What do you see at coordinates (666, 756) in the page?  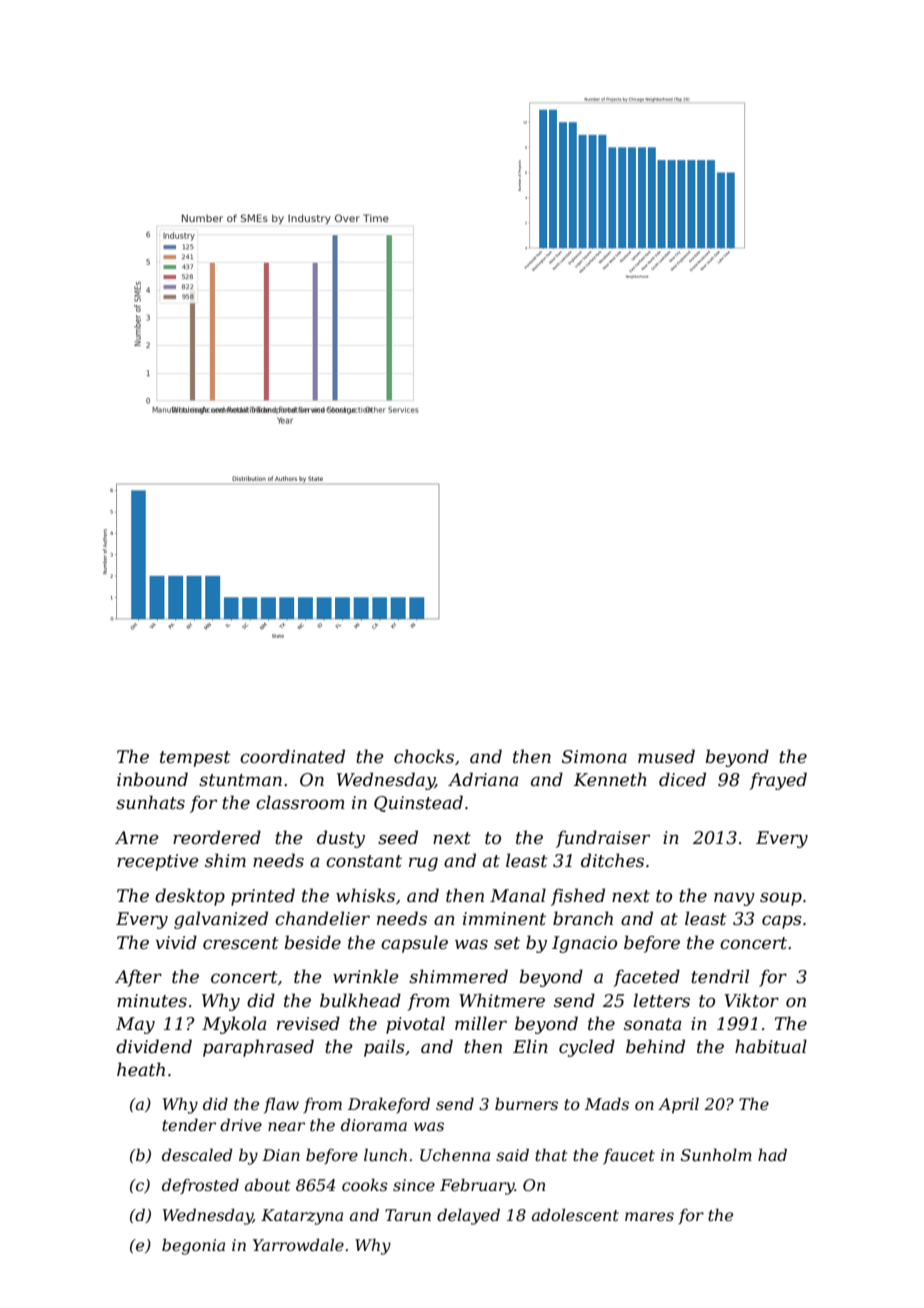 I see `mused` at bounding box center [666, 756].
